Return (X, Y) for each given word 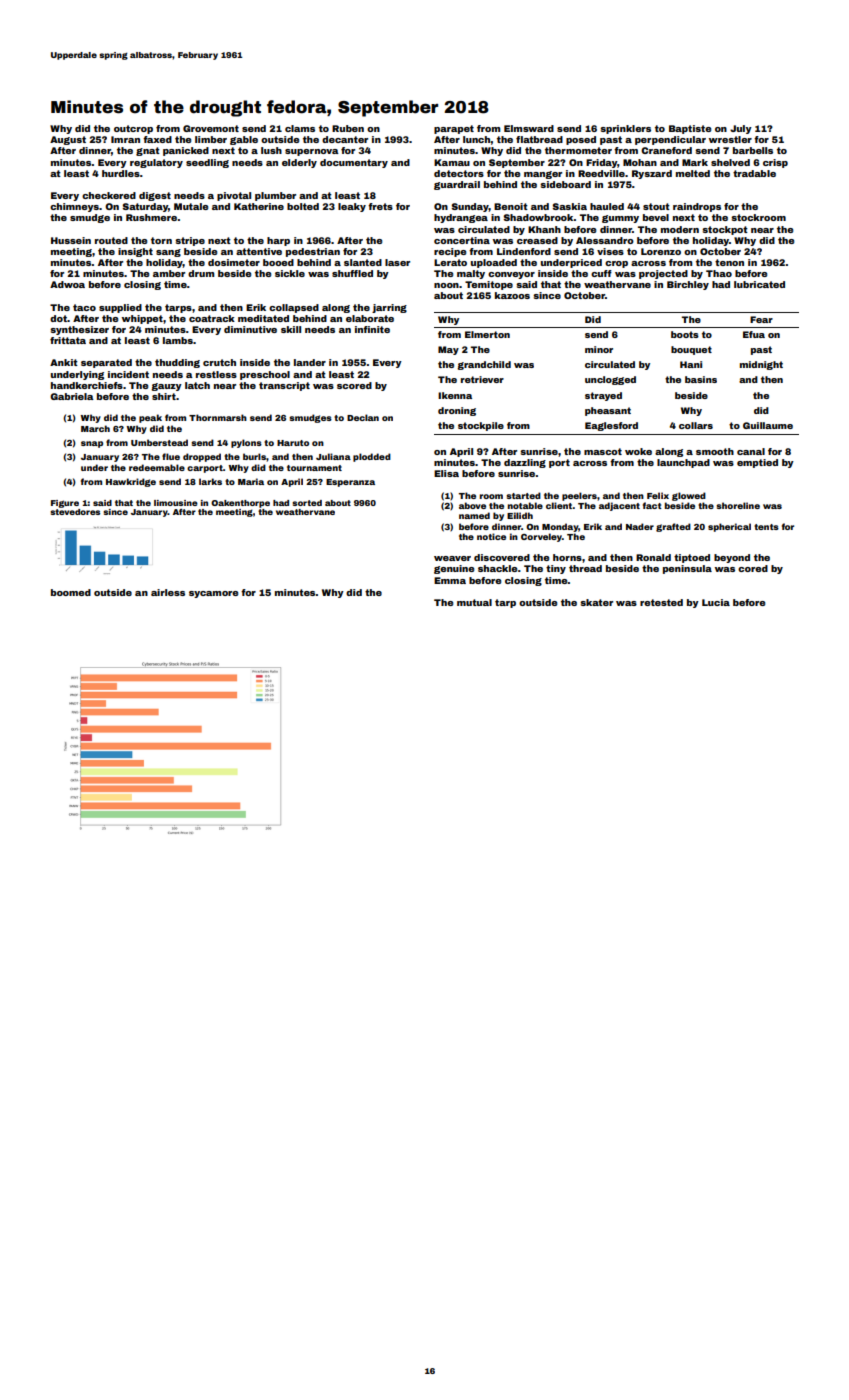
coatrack (212, 318)
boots (685, 334)
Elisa (446, 473)
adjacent (619, 506)
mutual (474, 602)
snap (92, 444)
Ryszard (652, 174)
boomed (71, 592)
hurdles (121, 173)
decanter (345, 139)
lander (310, 362)
